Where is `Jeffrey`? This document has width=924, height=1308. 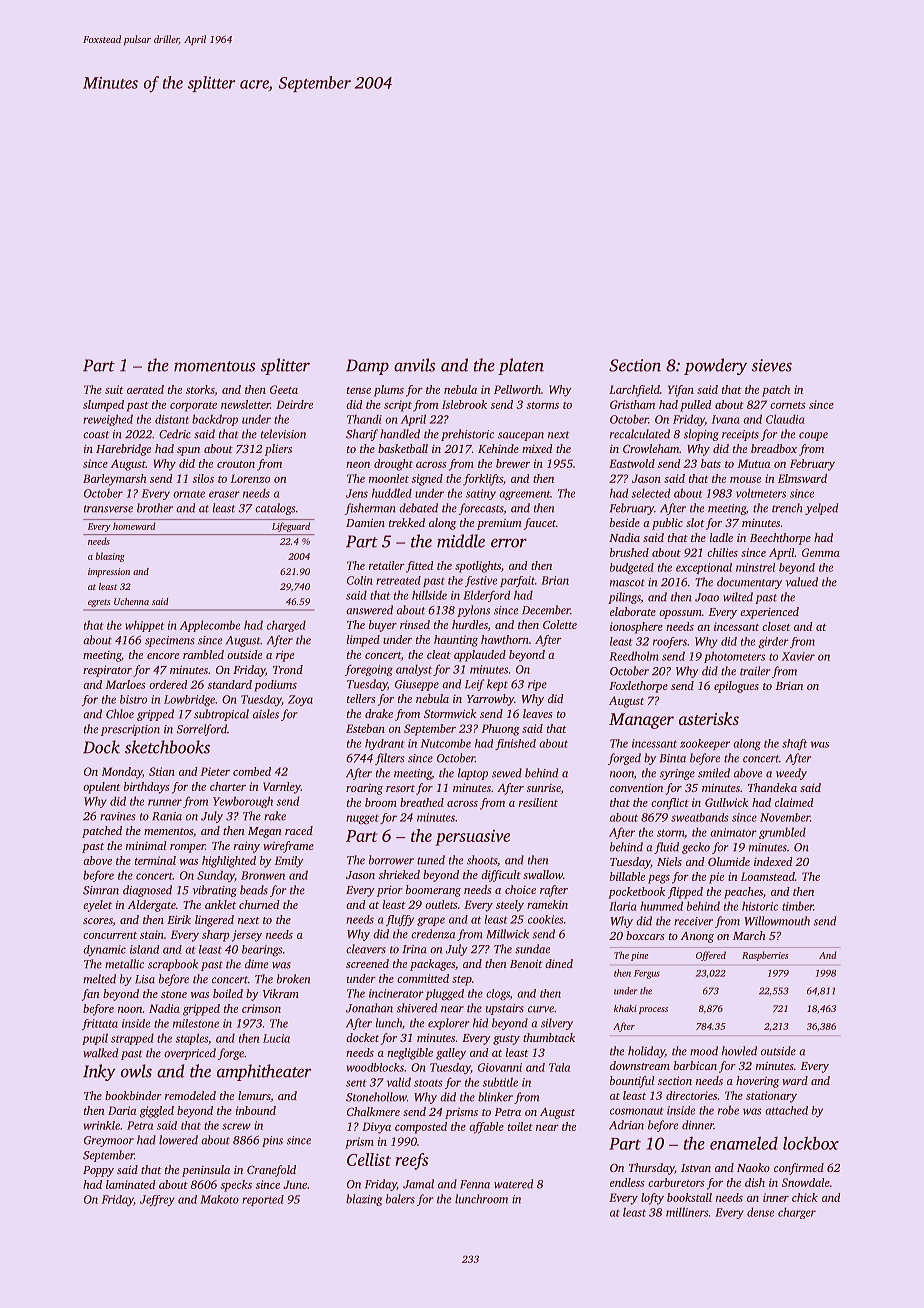
Jeffrey is located at coordinates (157, 1200).
